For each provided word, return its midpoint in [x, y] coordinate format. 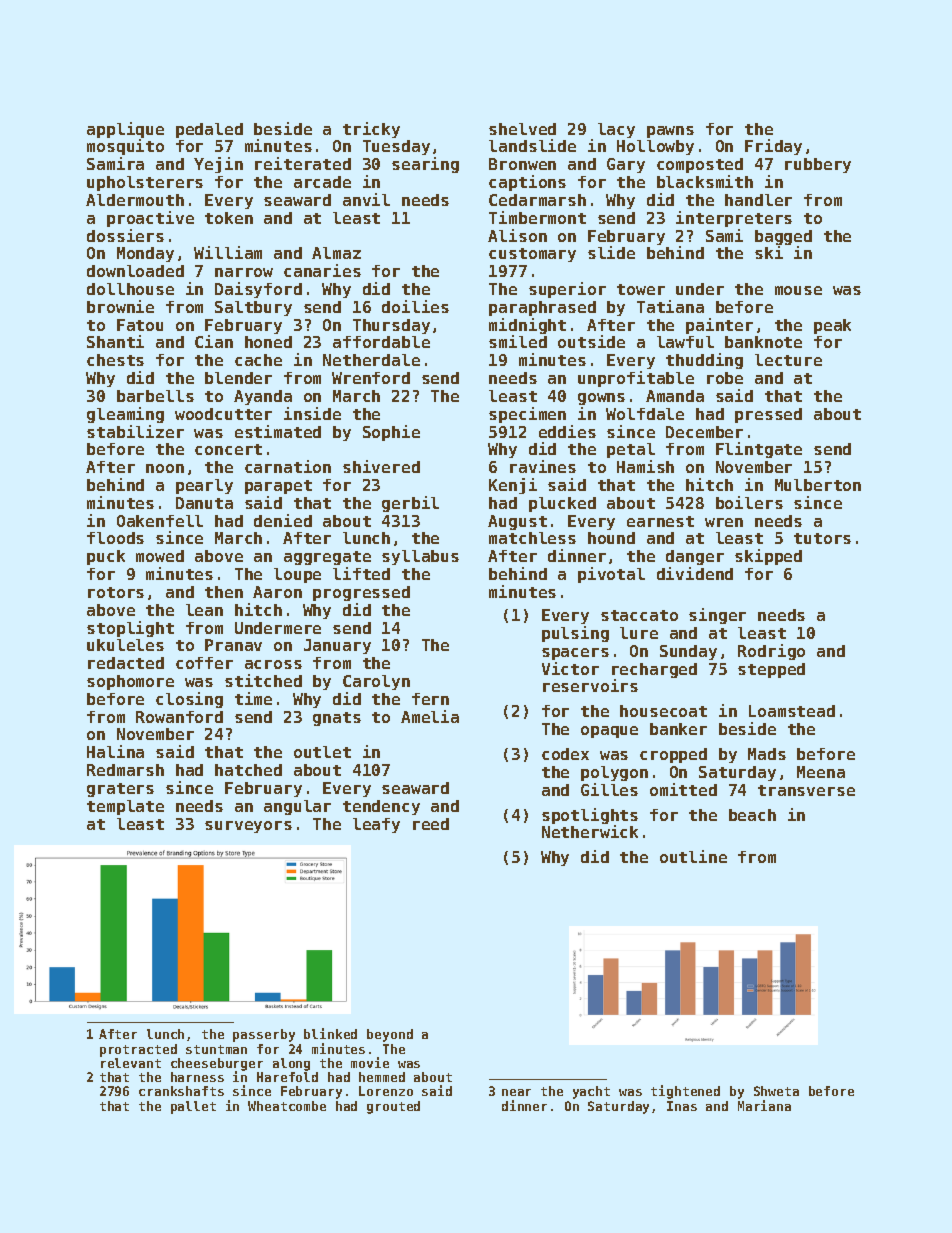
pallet [193, 1107]
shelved [522, 129]
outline [693, 856]
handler [758, 200]
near [516, 1092]
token [229, 218]
